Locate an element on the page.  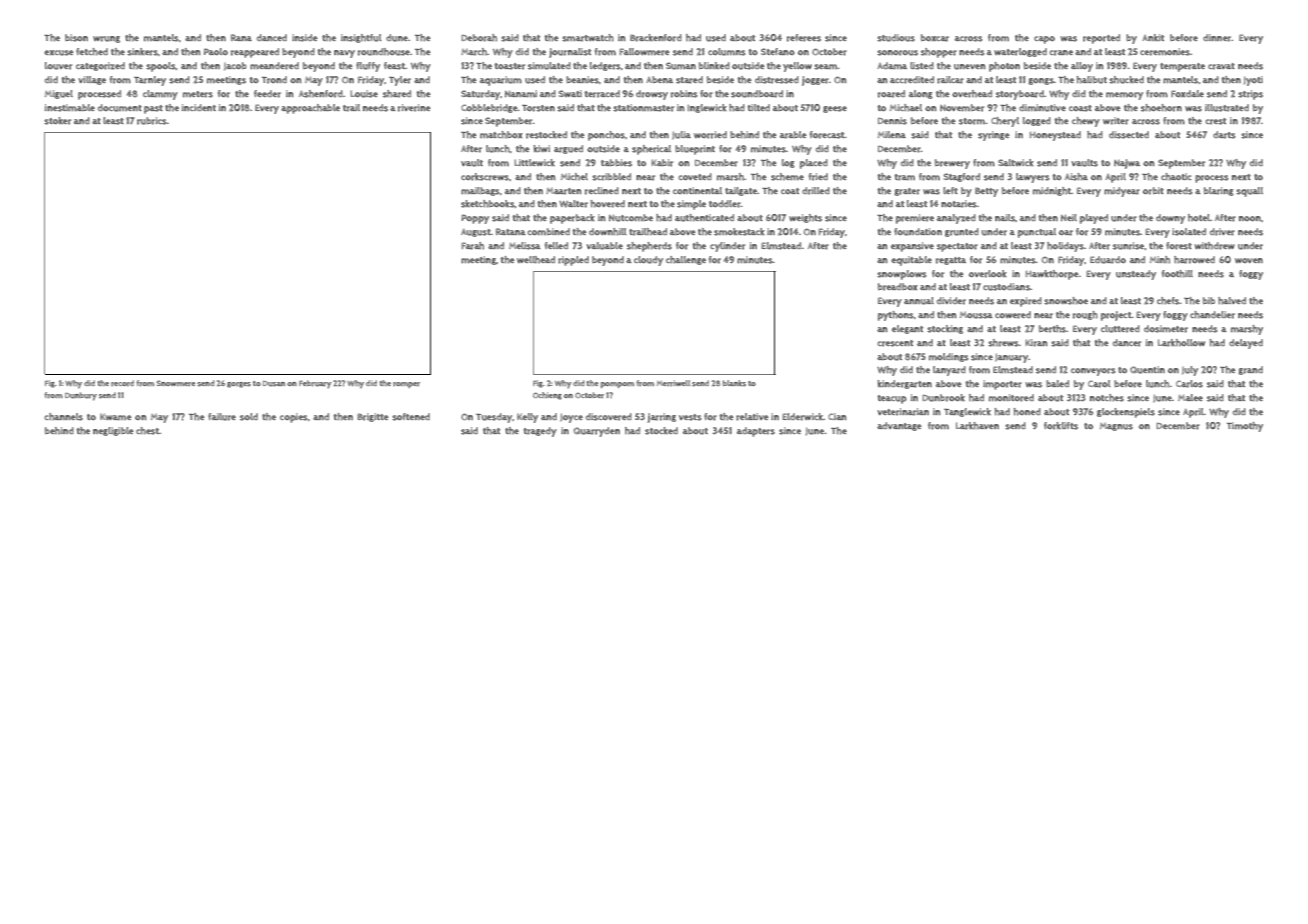
storm is located at coordinates (972, 121).
